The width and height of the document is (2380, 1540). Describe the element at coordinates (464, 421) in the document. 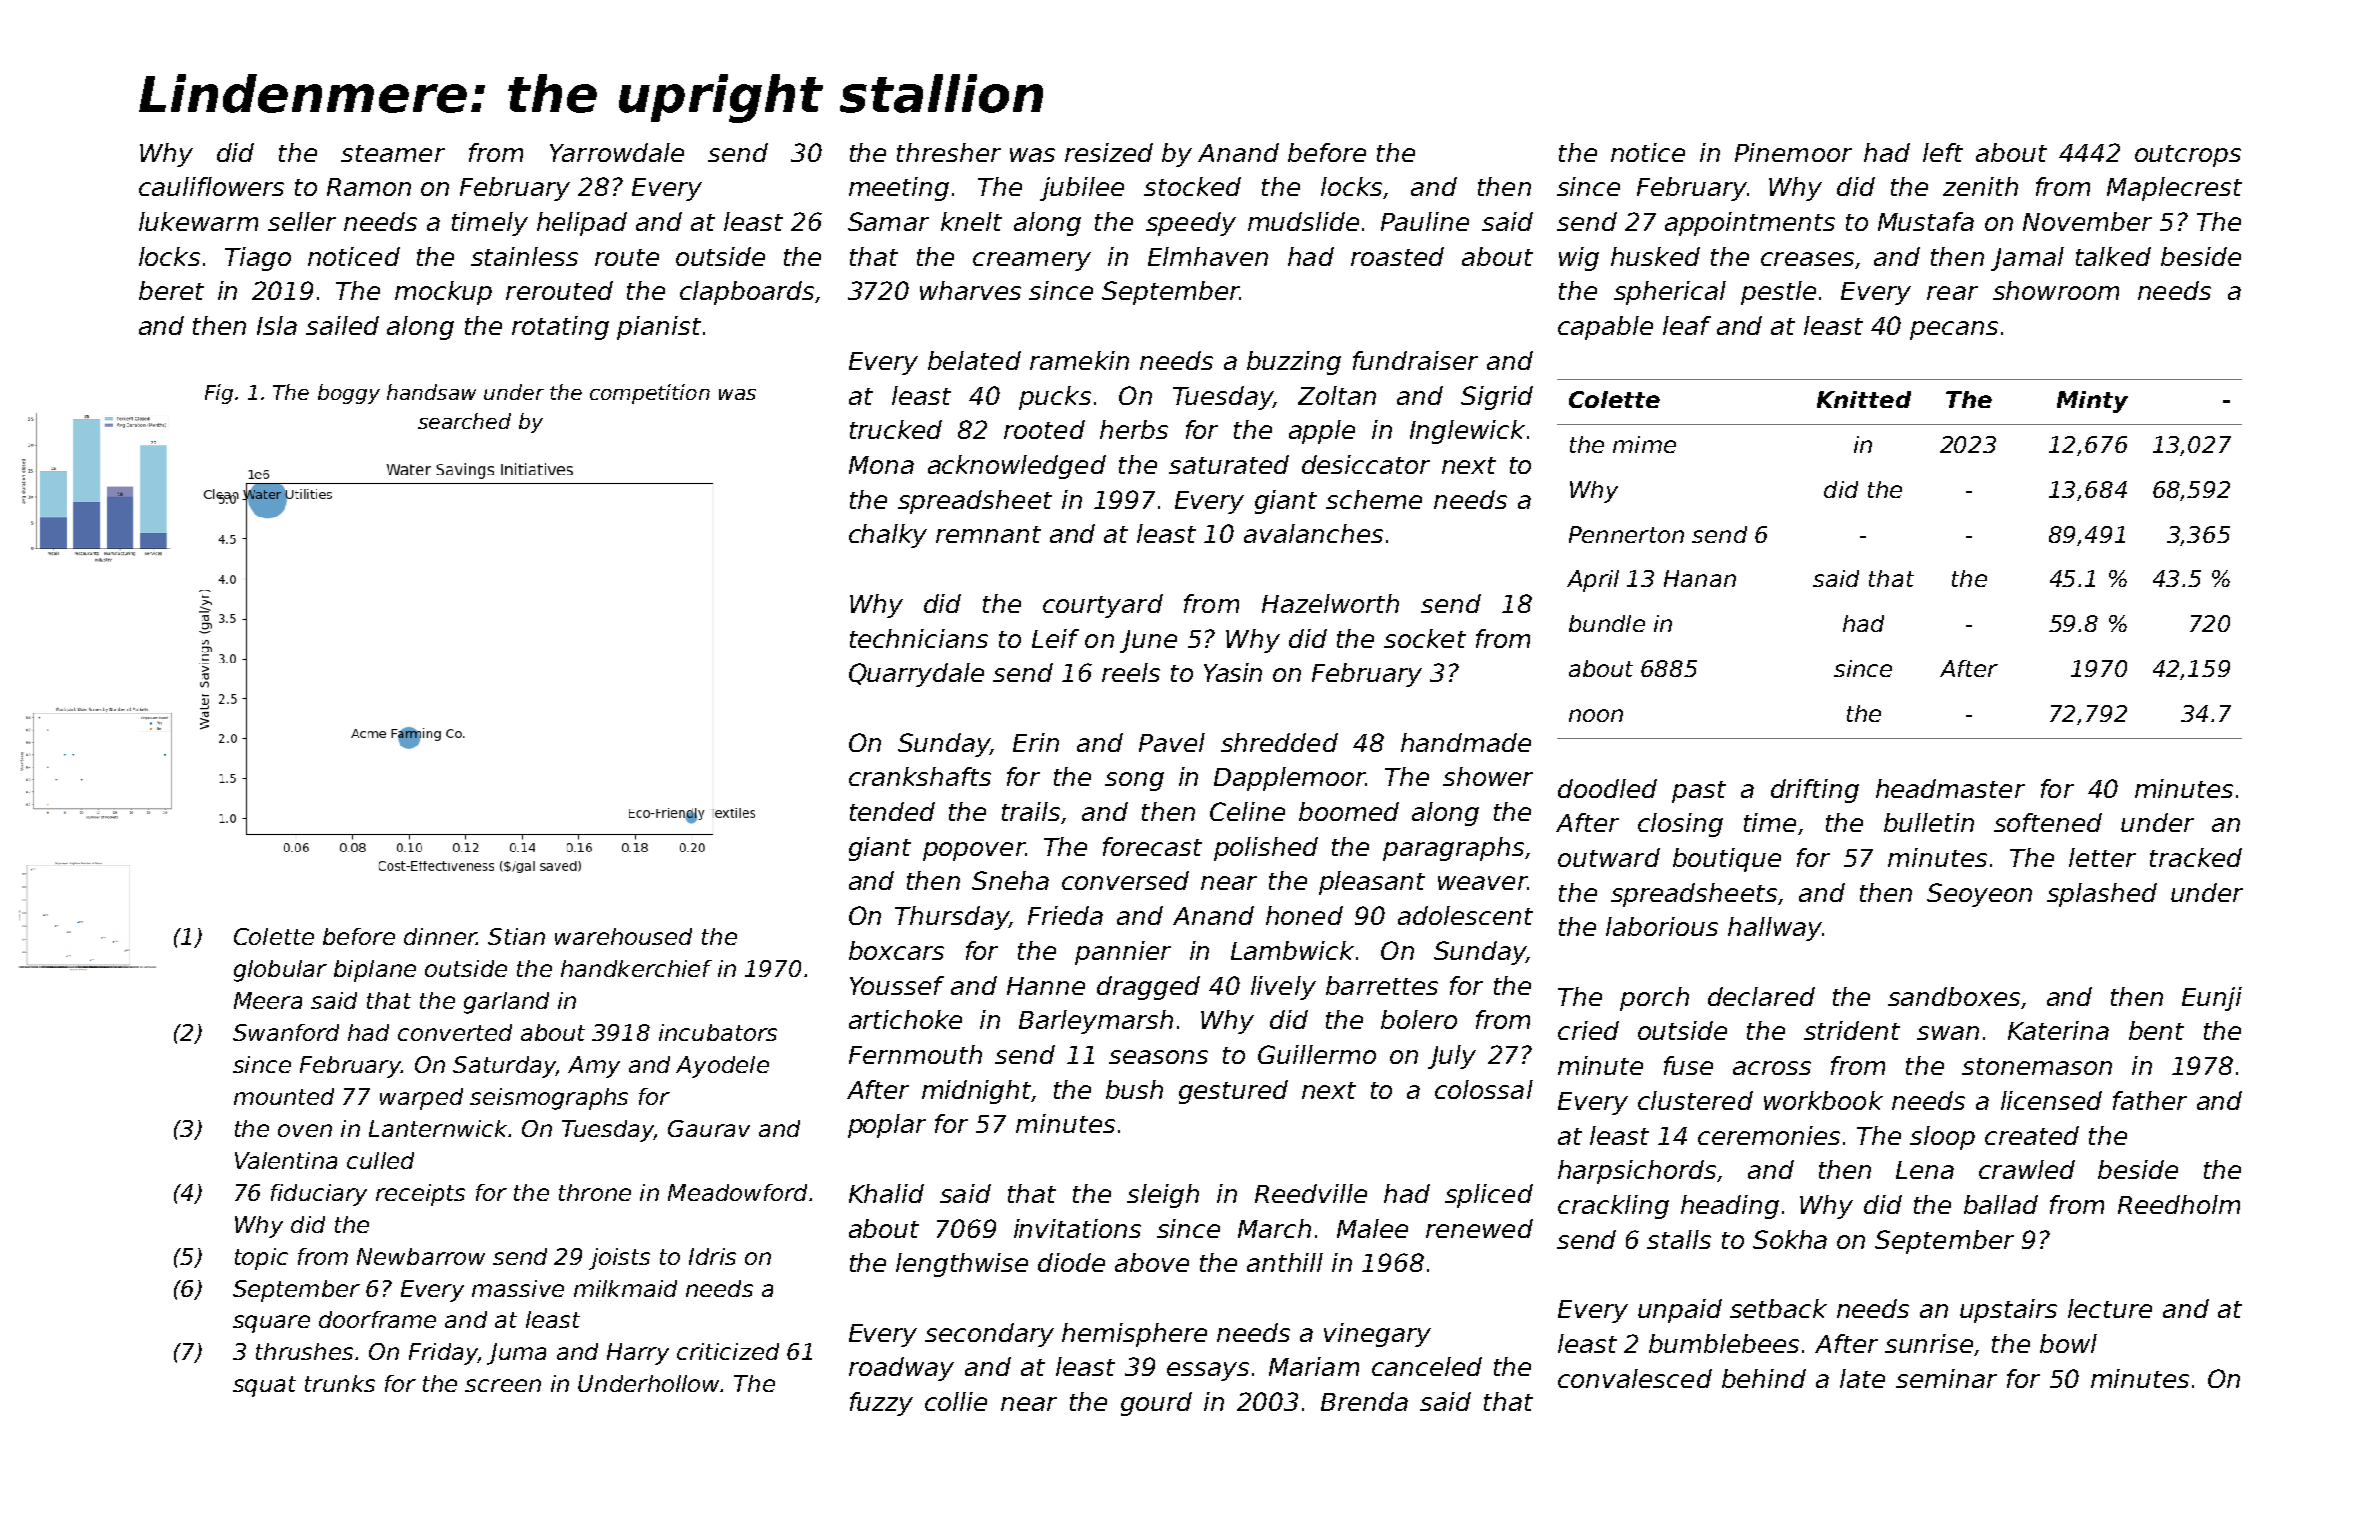

I see `searched` at that location.
